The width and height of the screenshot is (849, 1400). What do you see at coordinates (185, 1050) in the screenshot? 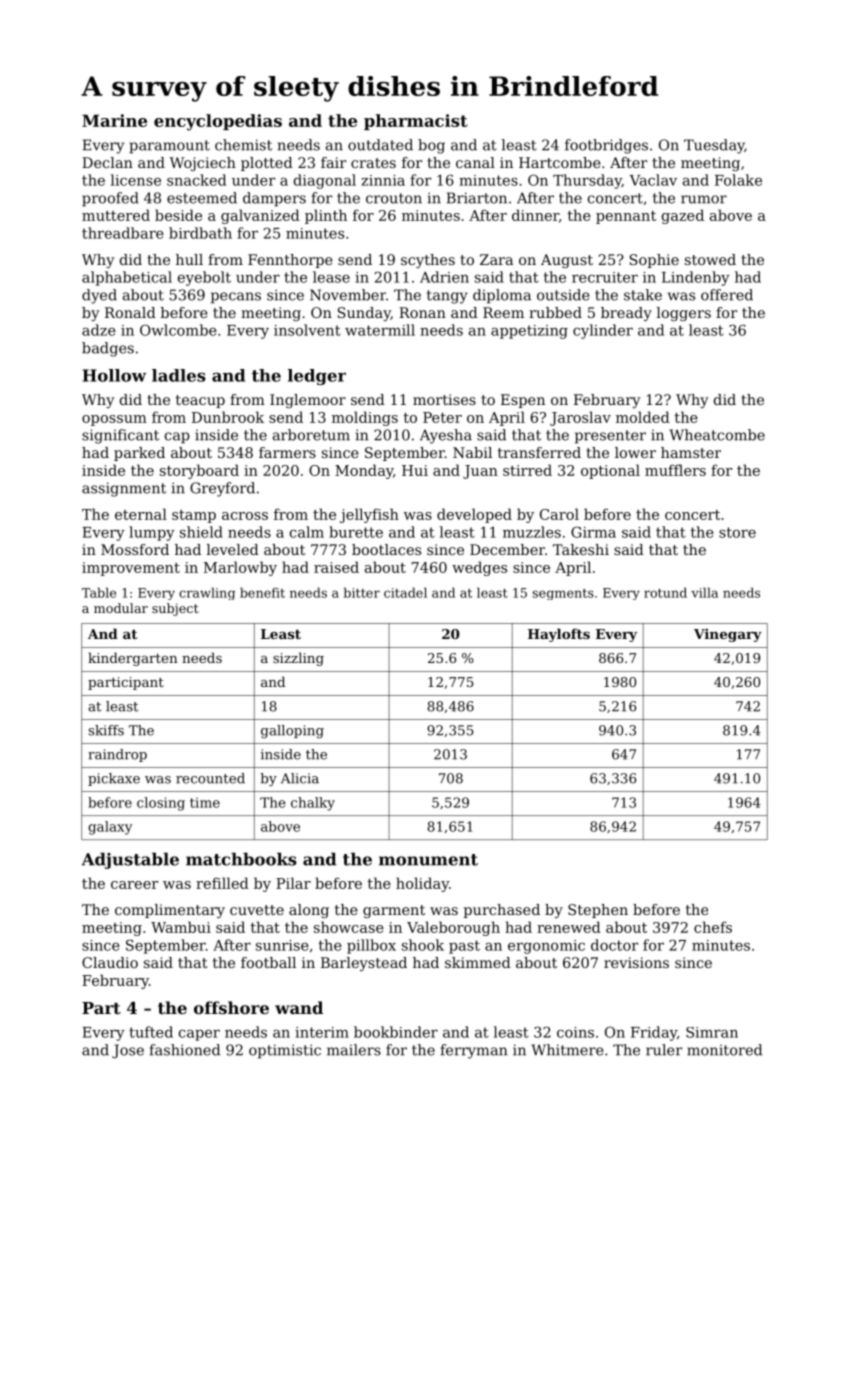
I see `fashioned` at bounding box center [185, 1050].
